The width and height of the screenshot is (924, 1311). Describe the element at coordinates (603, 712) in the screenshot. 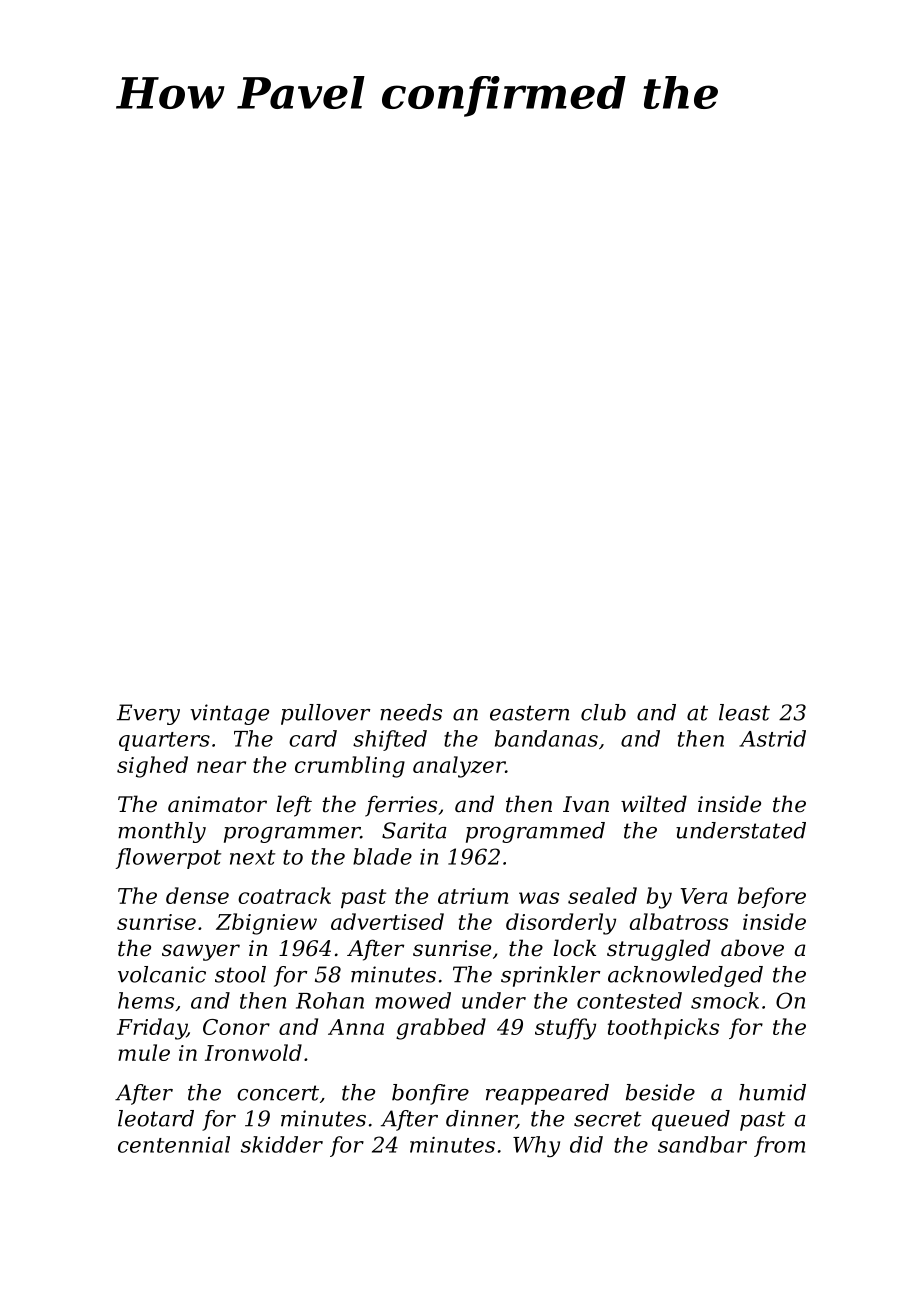

I see `club` at that location.
